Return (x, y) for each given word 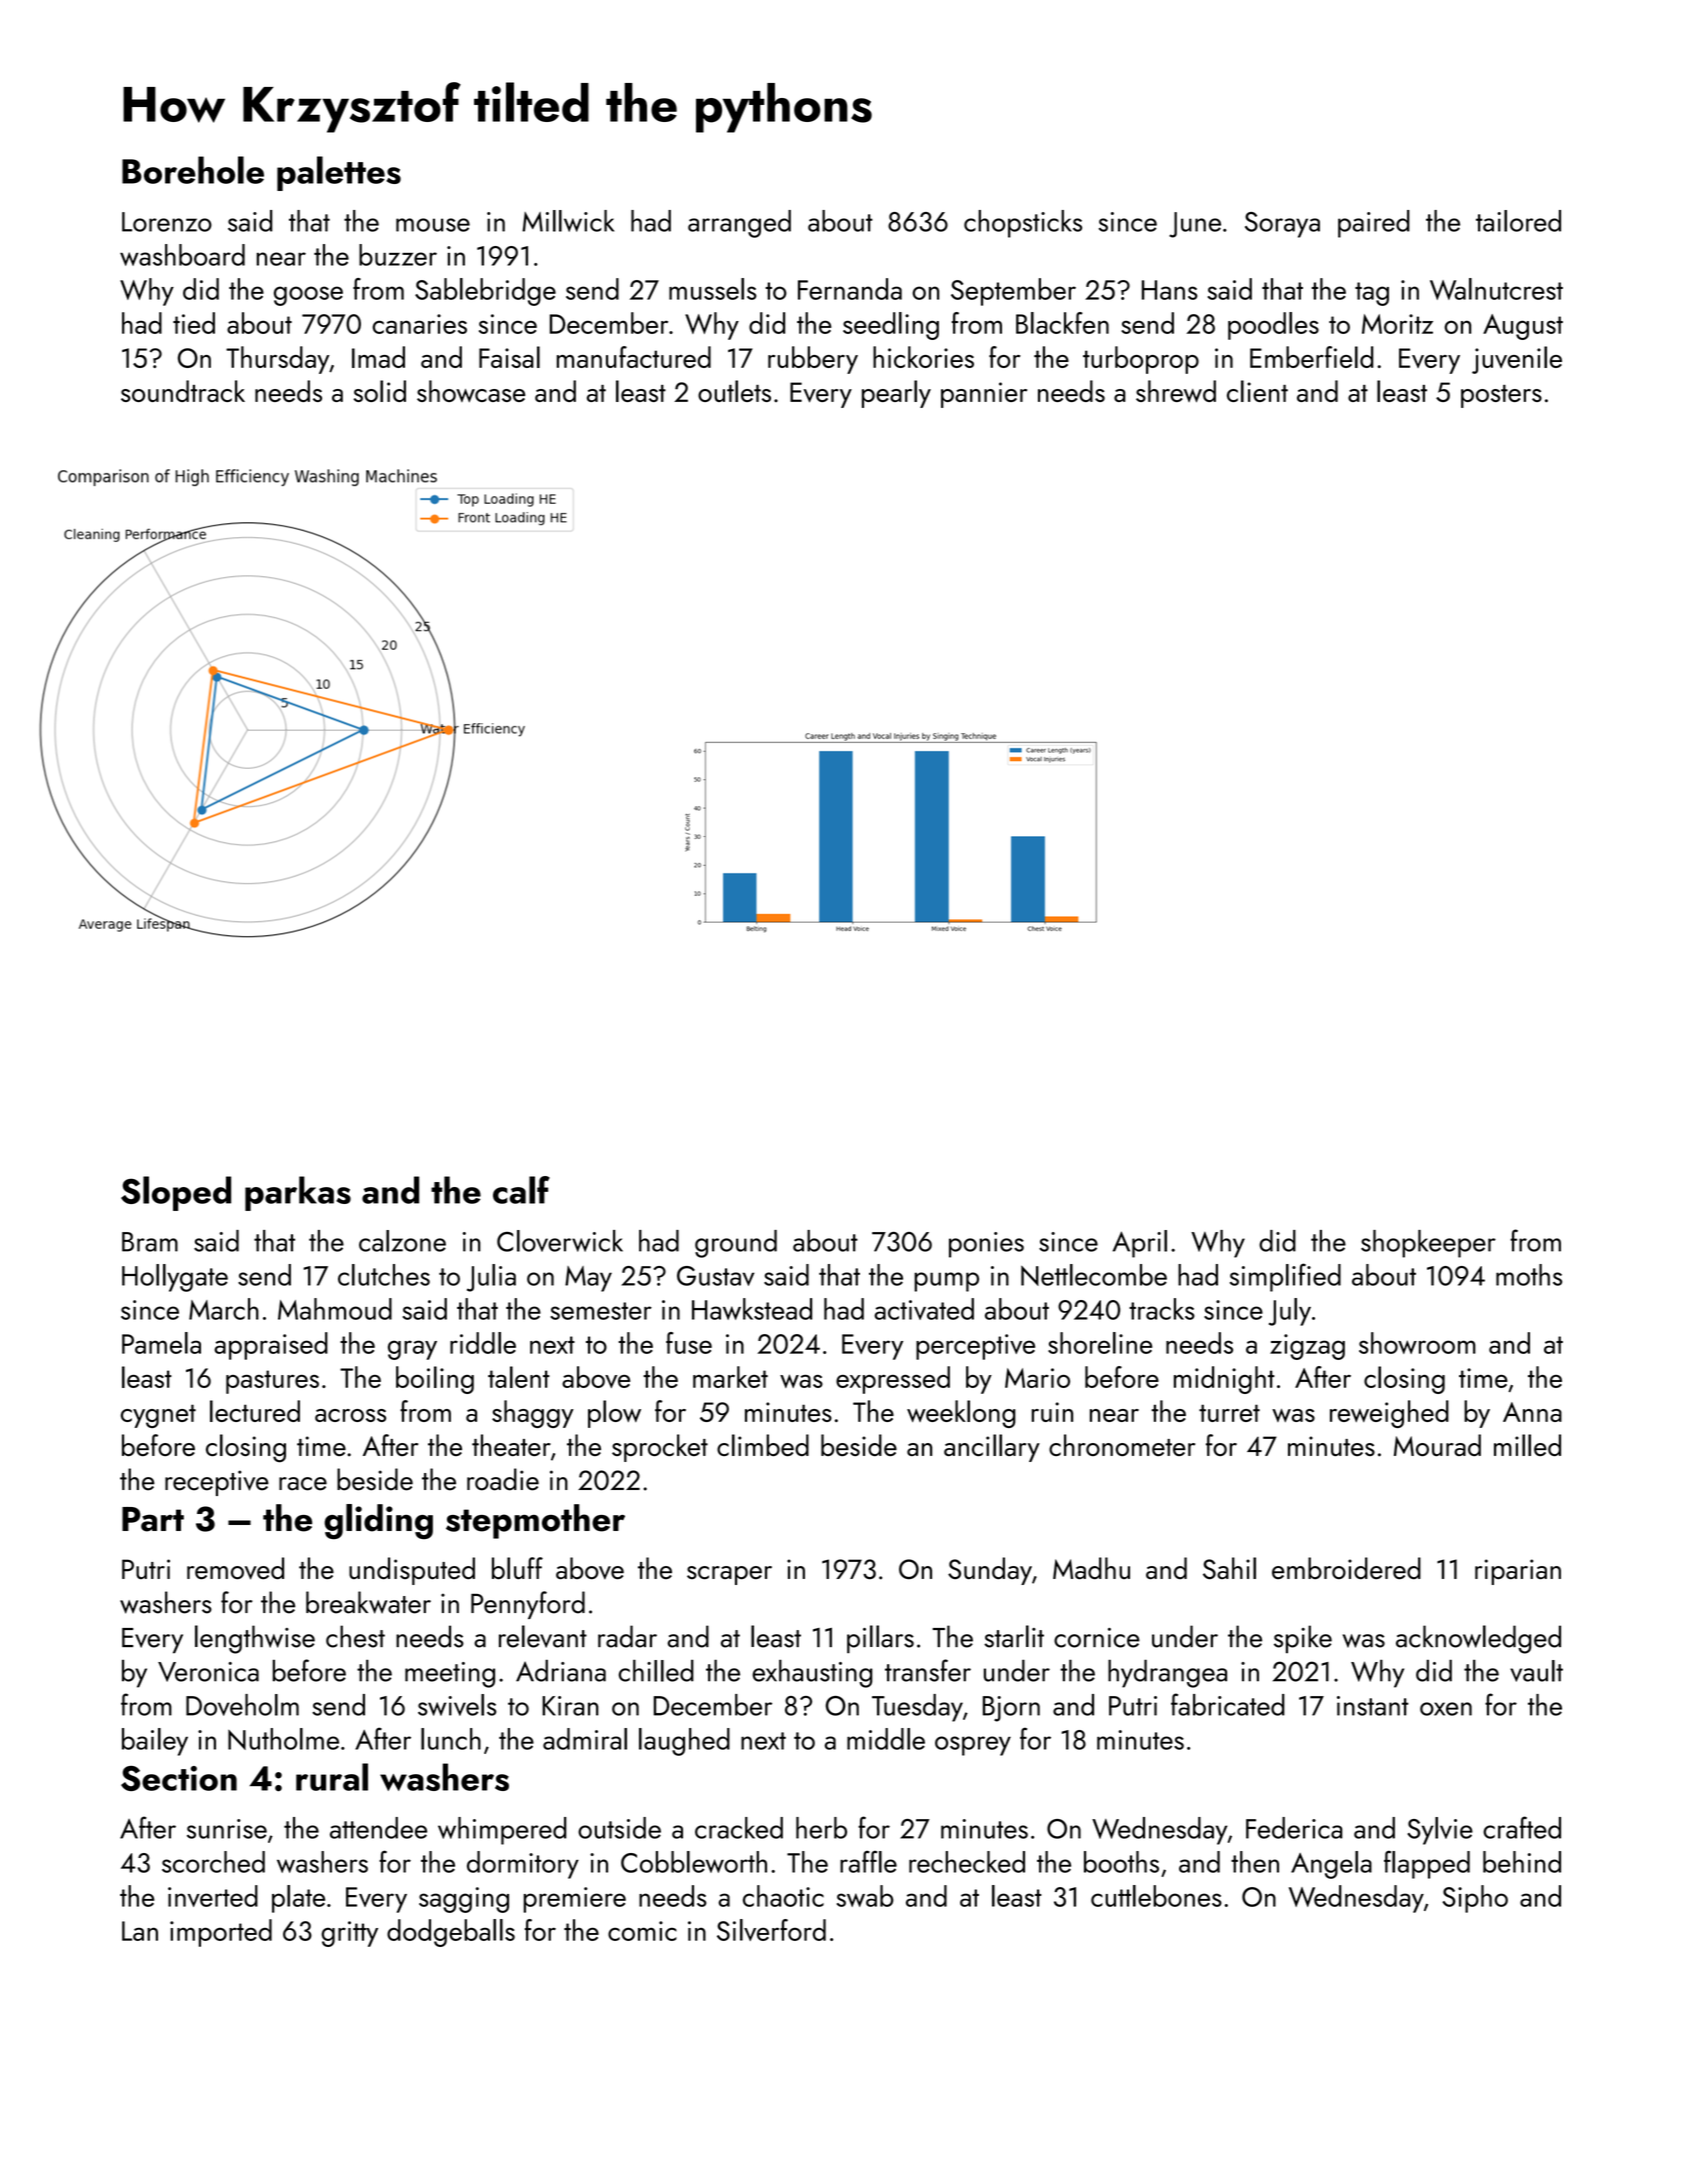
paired (1374, 224)
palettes (339, 173)
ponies (986, 1245)
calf (521, 1190)
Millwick (568, 221)
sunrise (227, 1829)
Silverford (771, 1930)
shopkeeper (1428, 1244)
